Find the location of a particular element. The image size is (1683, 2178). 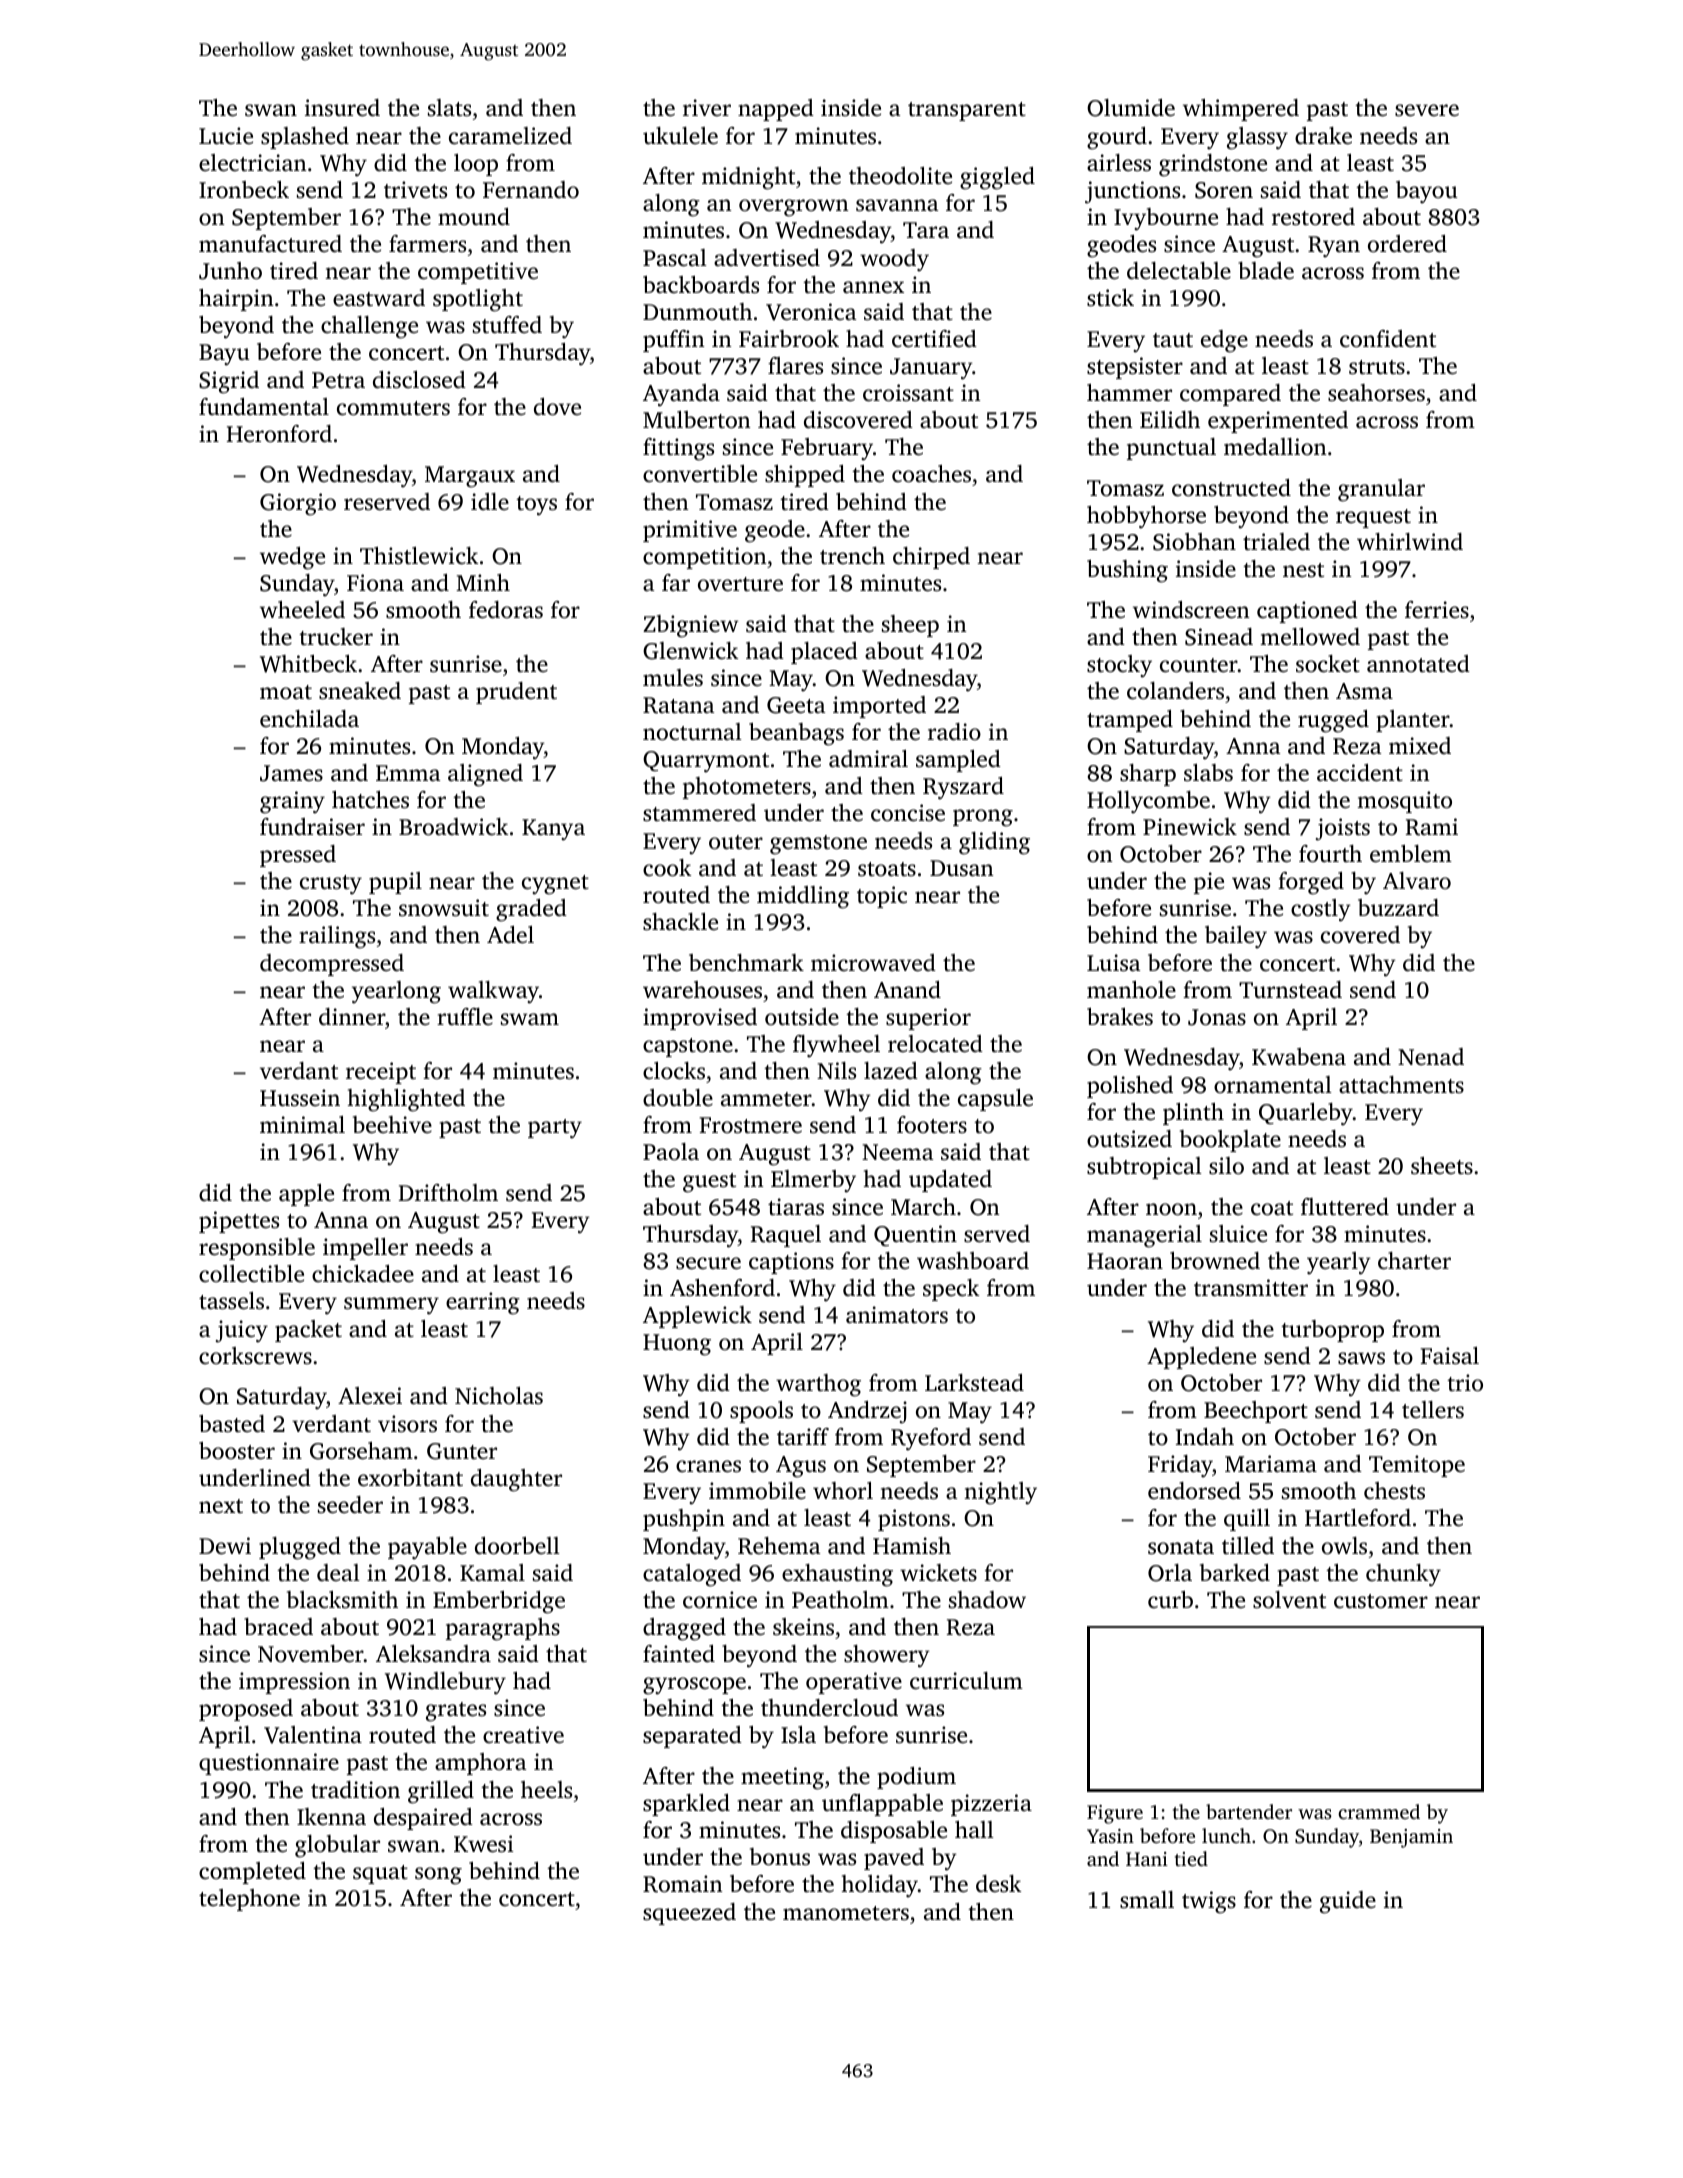

rugged is located at coordinates (1333, 721).
